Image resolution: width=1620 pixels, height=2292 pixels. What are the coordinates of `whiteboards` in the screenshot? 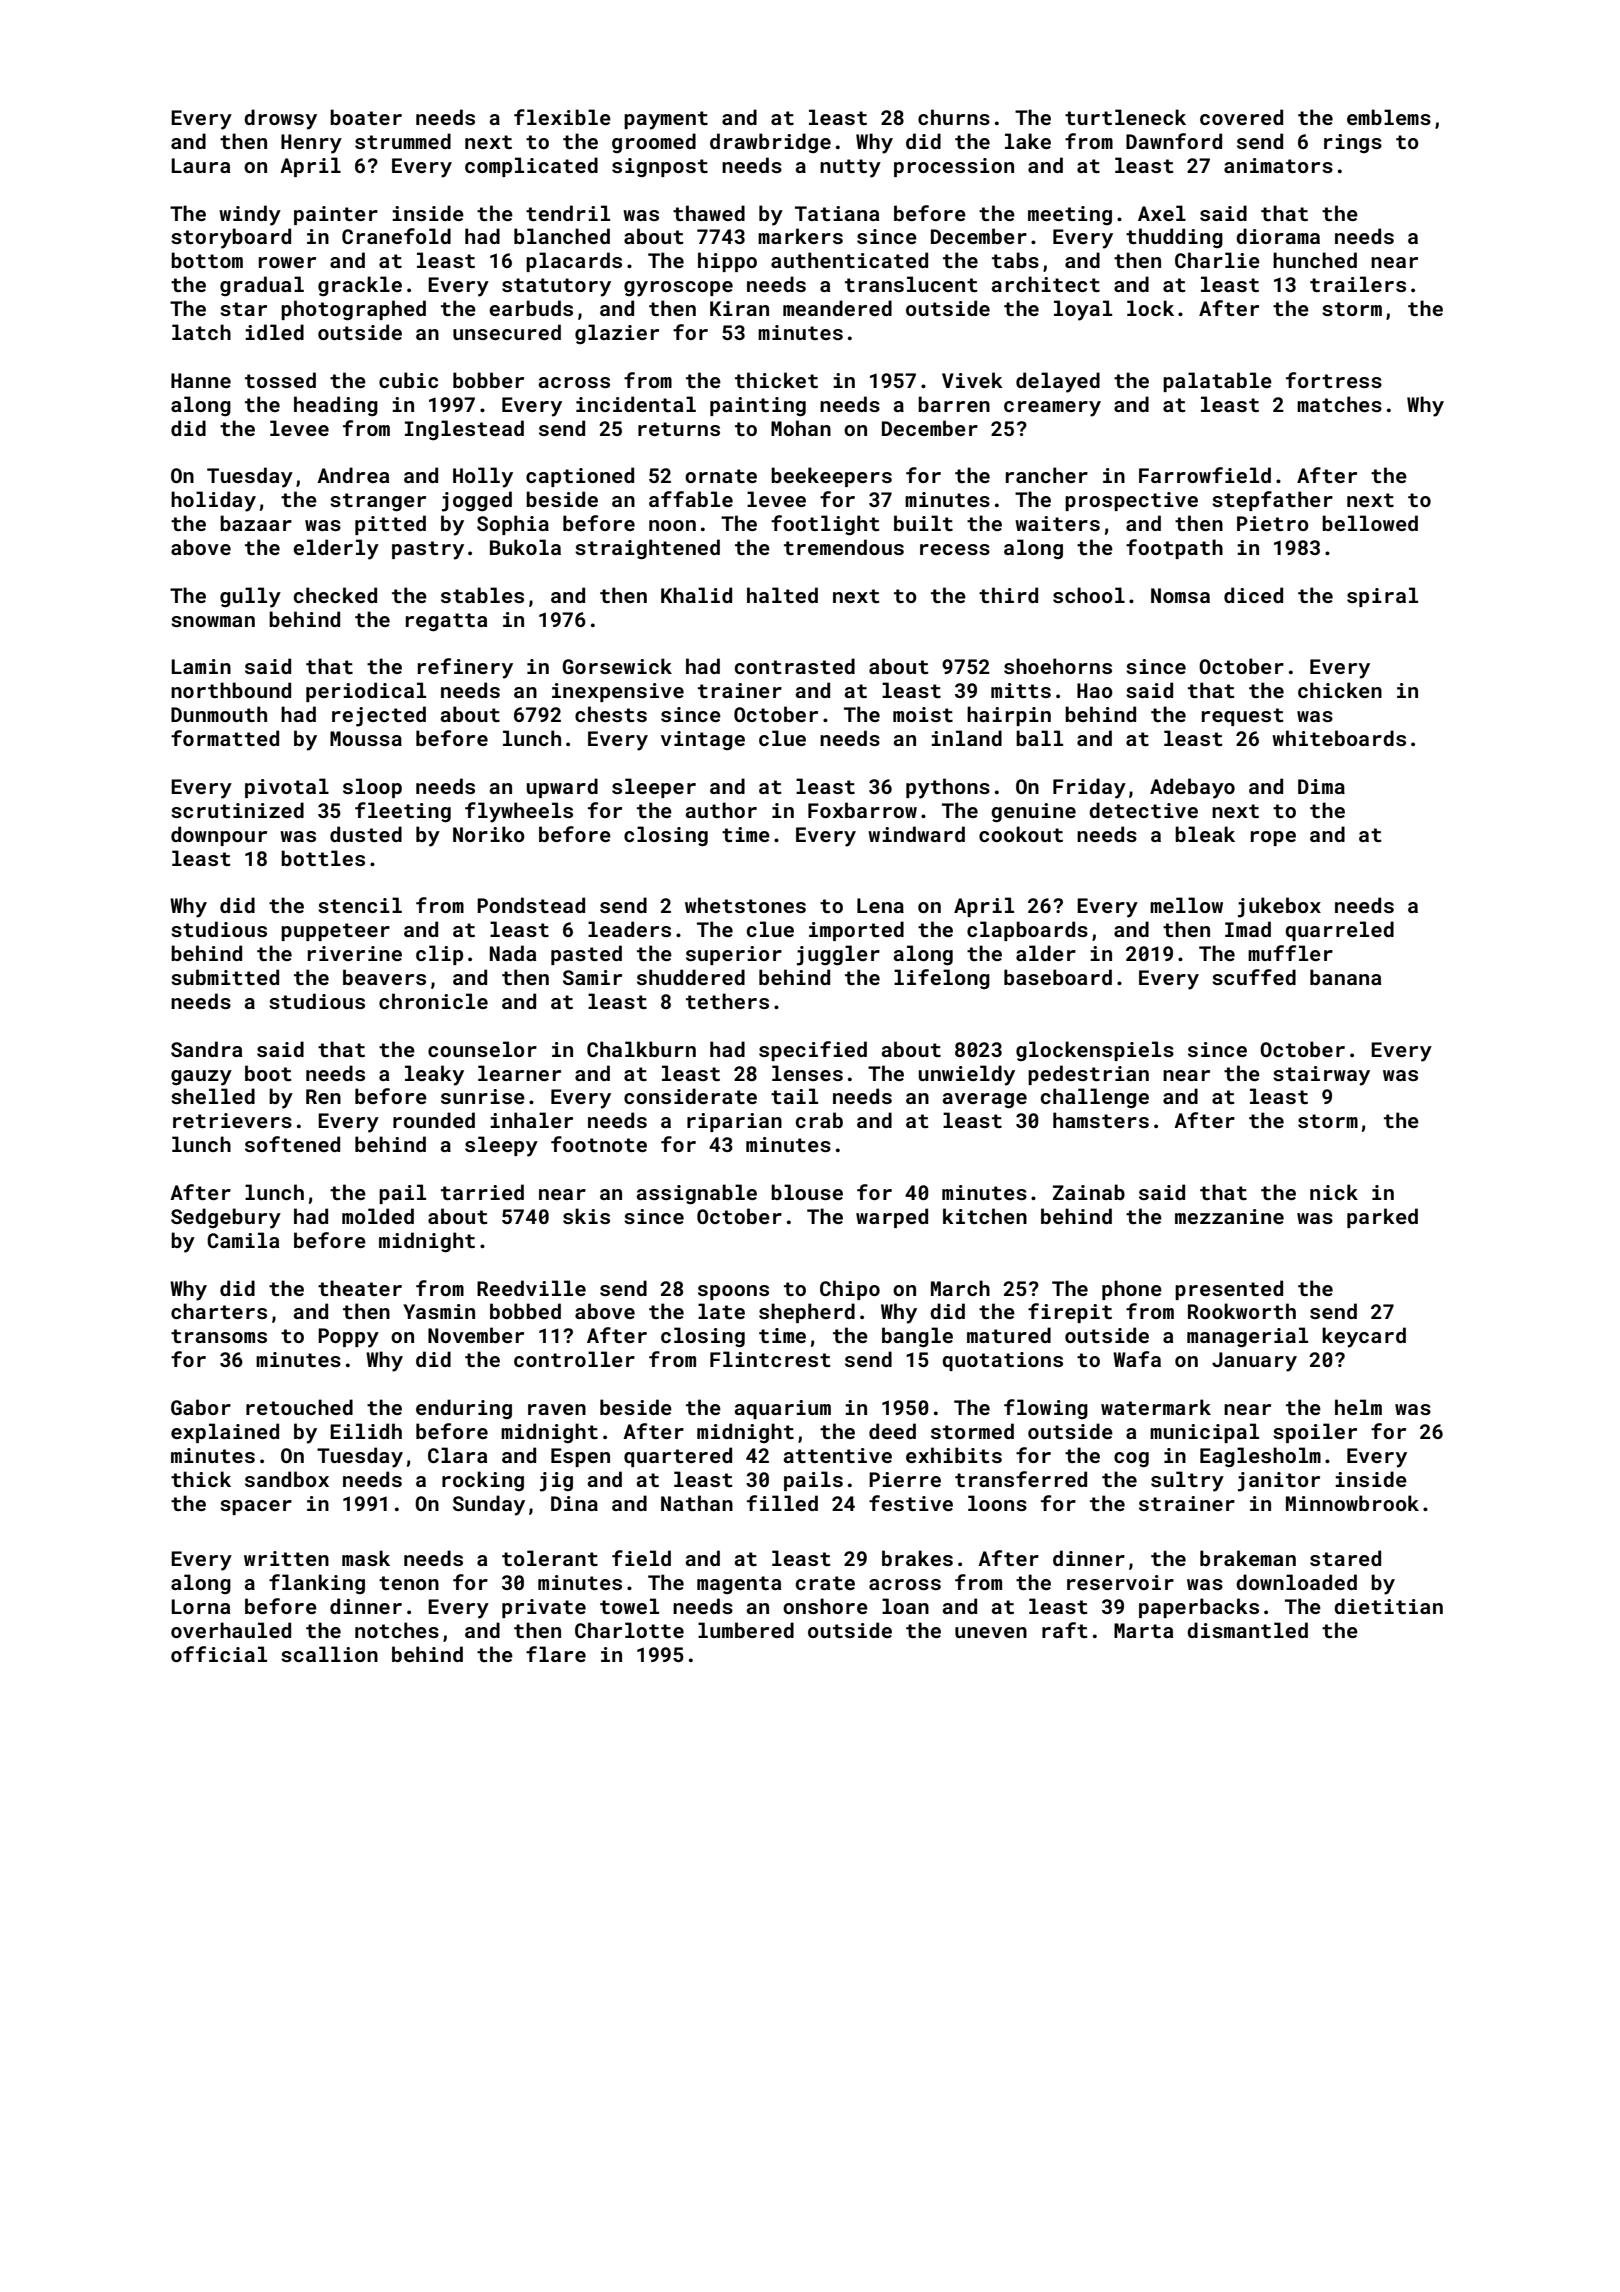 It's located at (1339, 738).
